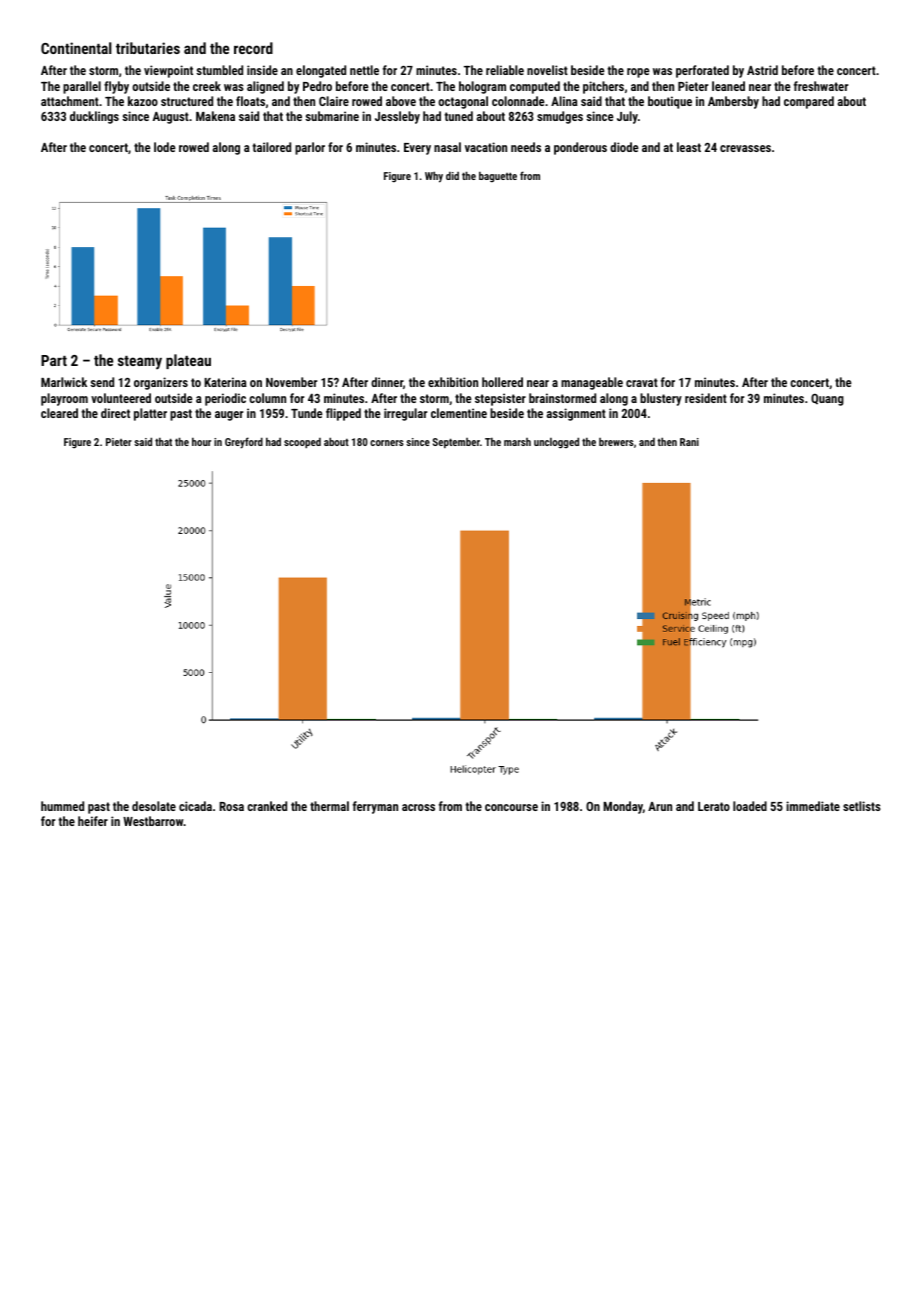 The width and height of the document is (924, 1308). What do you see at coordinates (434, 177) in the document?
I see `Why` at bounding box center [434, 177].
